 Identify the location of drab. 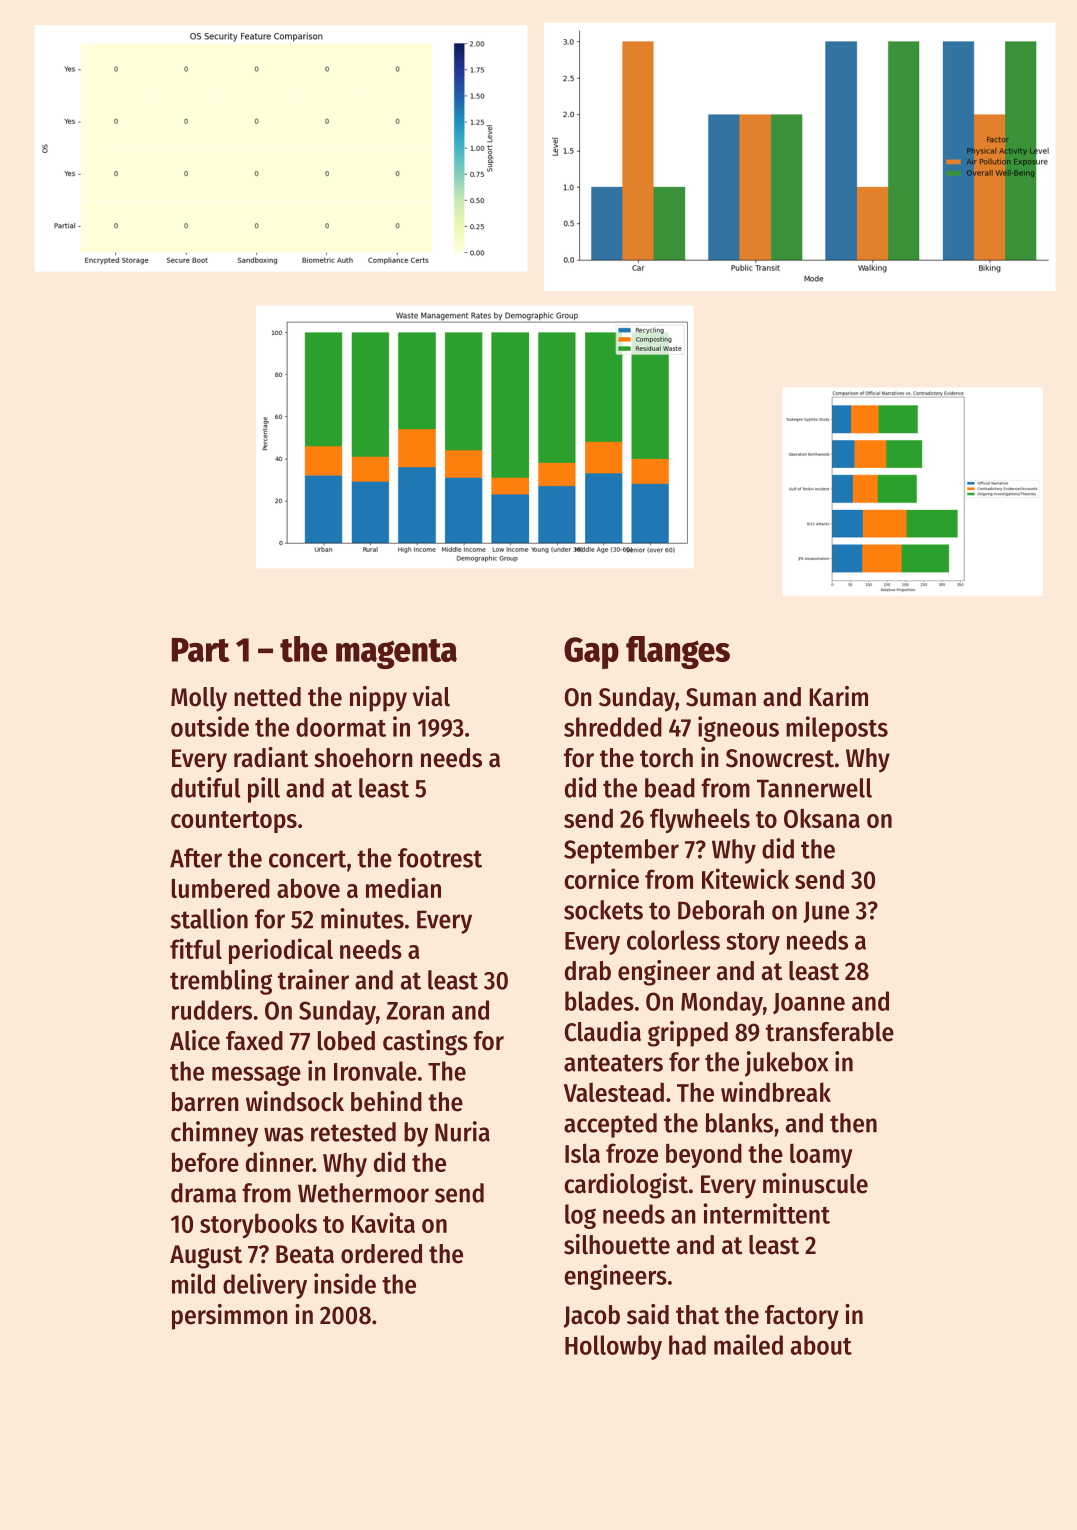
(588, 971).
